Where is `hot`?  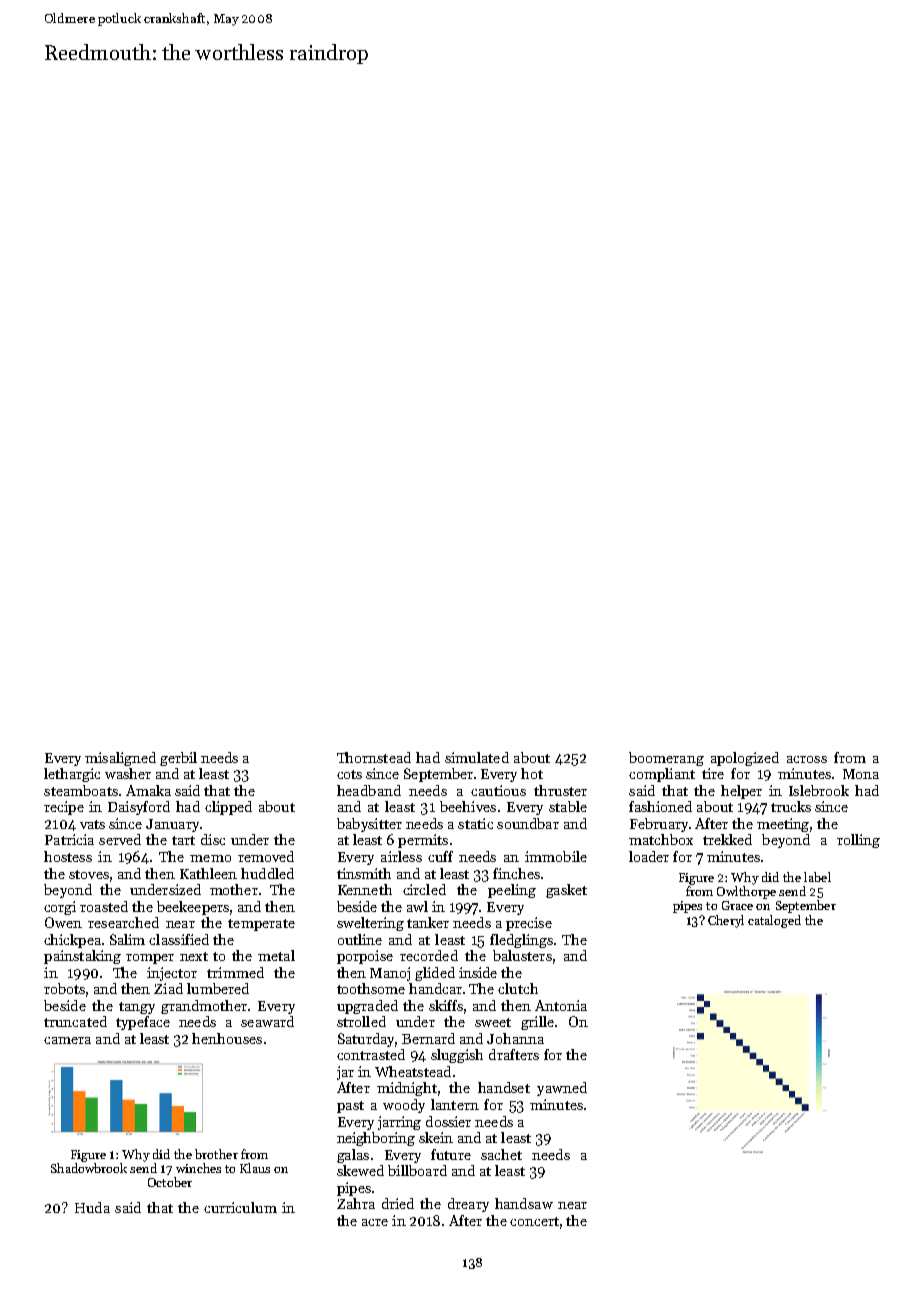 hot is located at coordinates (532, 773).
